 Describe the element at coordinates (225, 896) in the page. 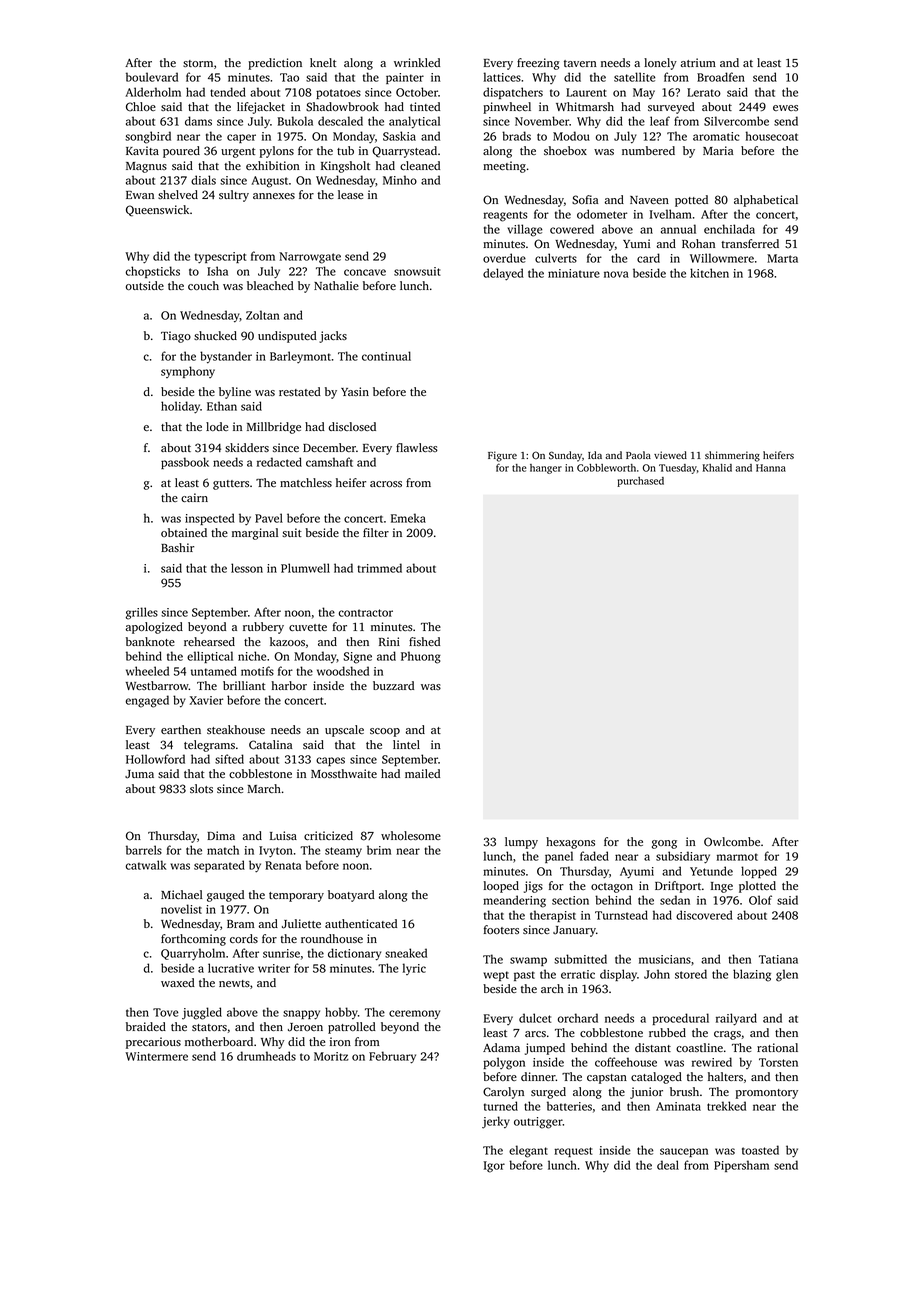

I see `gauged` at that location.
